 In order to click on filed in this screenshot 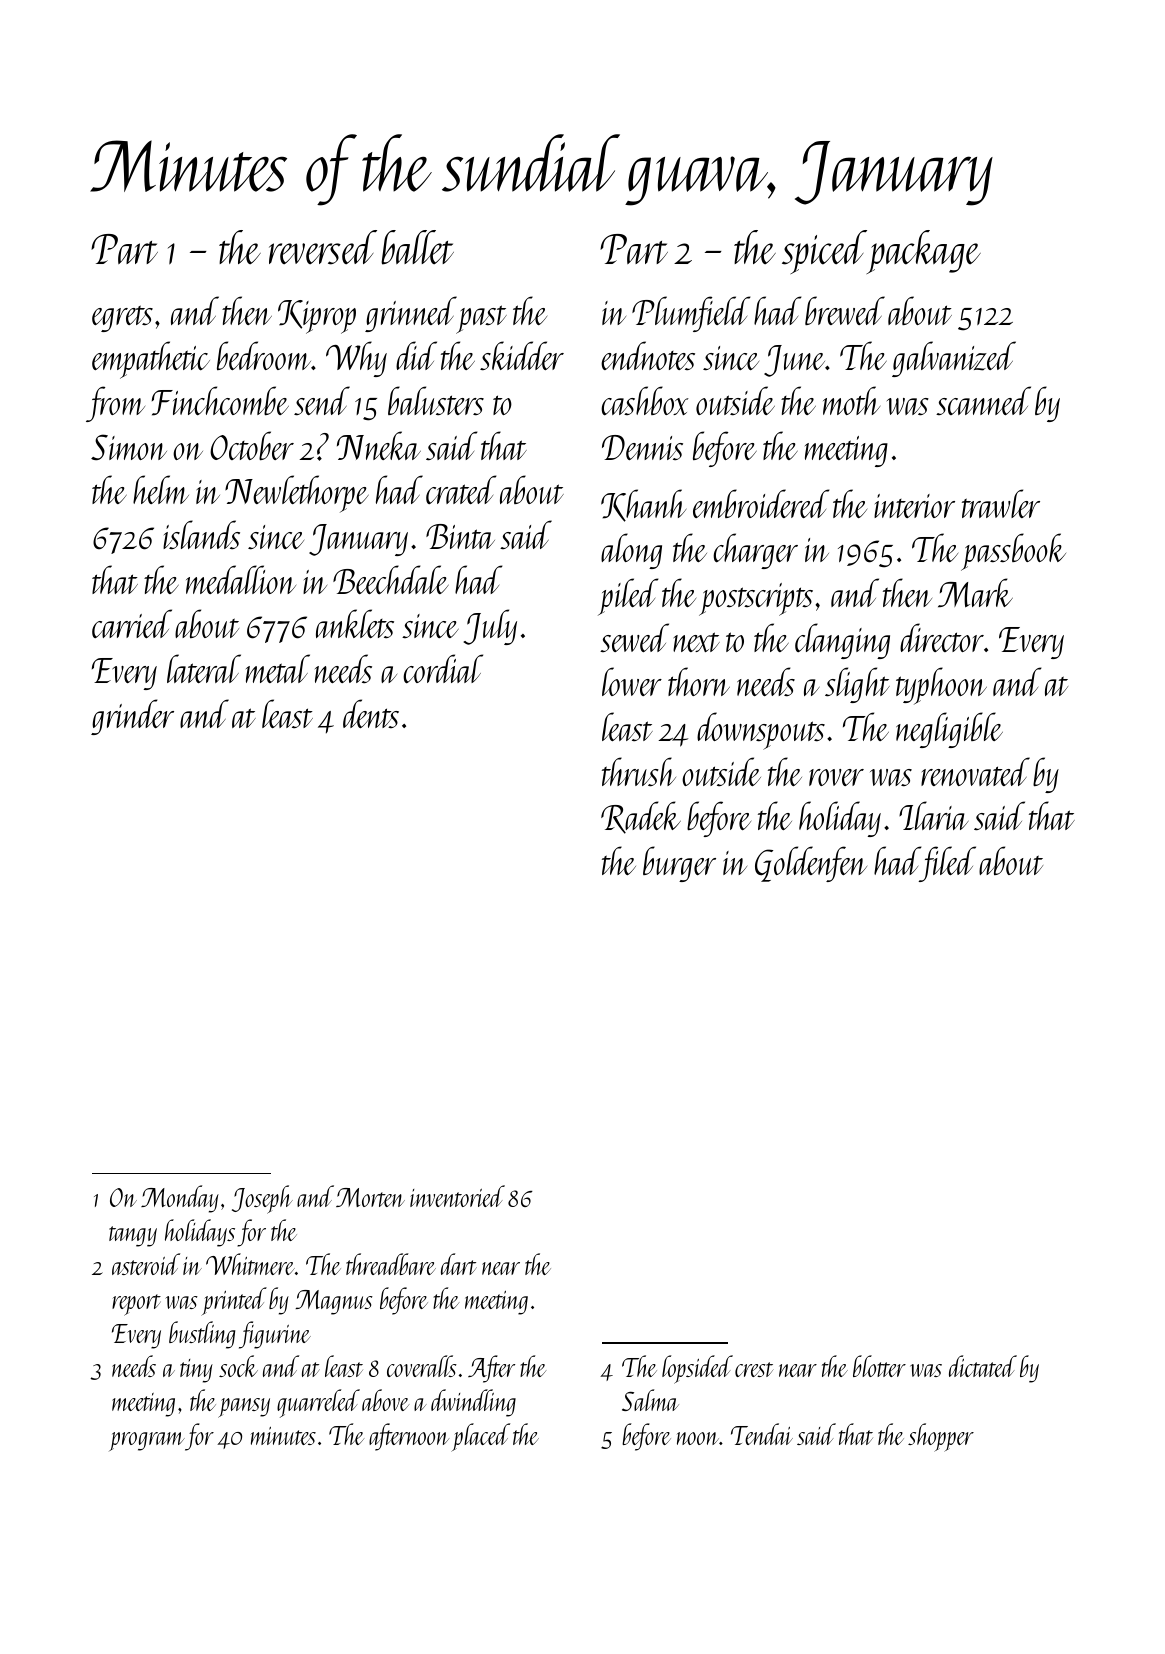, I will do `click(948, 864)`.
